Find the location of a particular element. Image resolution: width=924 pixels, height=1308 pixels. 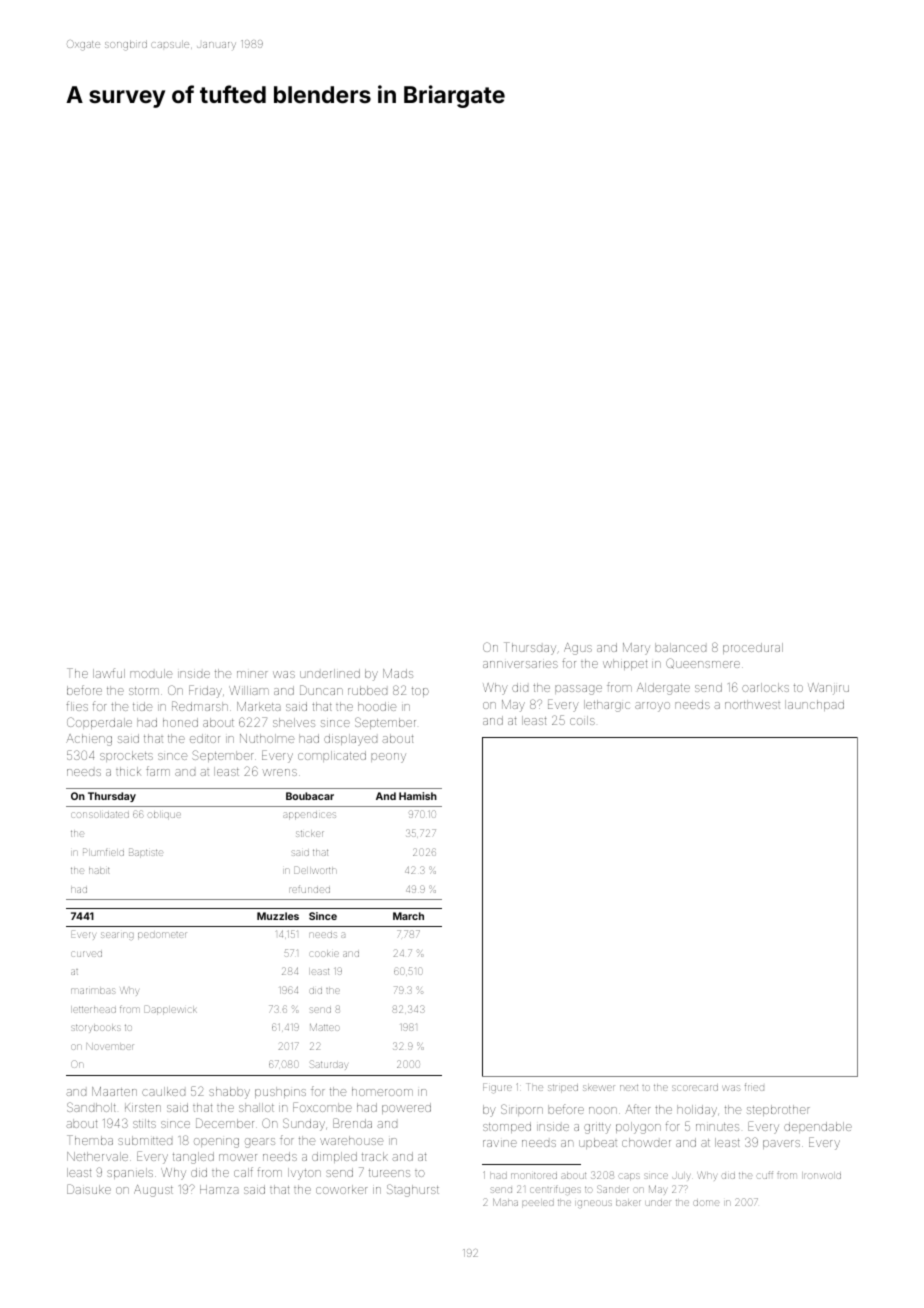

scorecard is located at coordinates (695, 1087).
